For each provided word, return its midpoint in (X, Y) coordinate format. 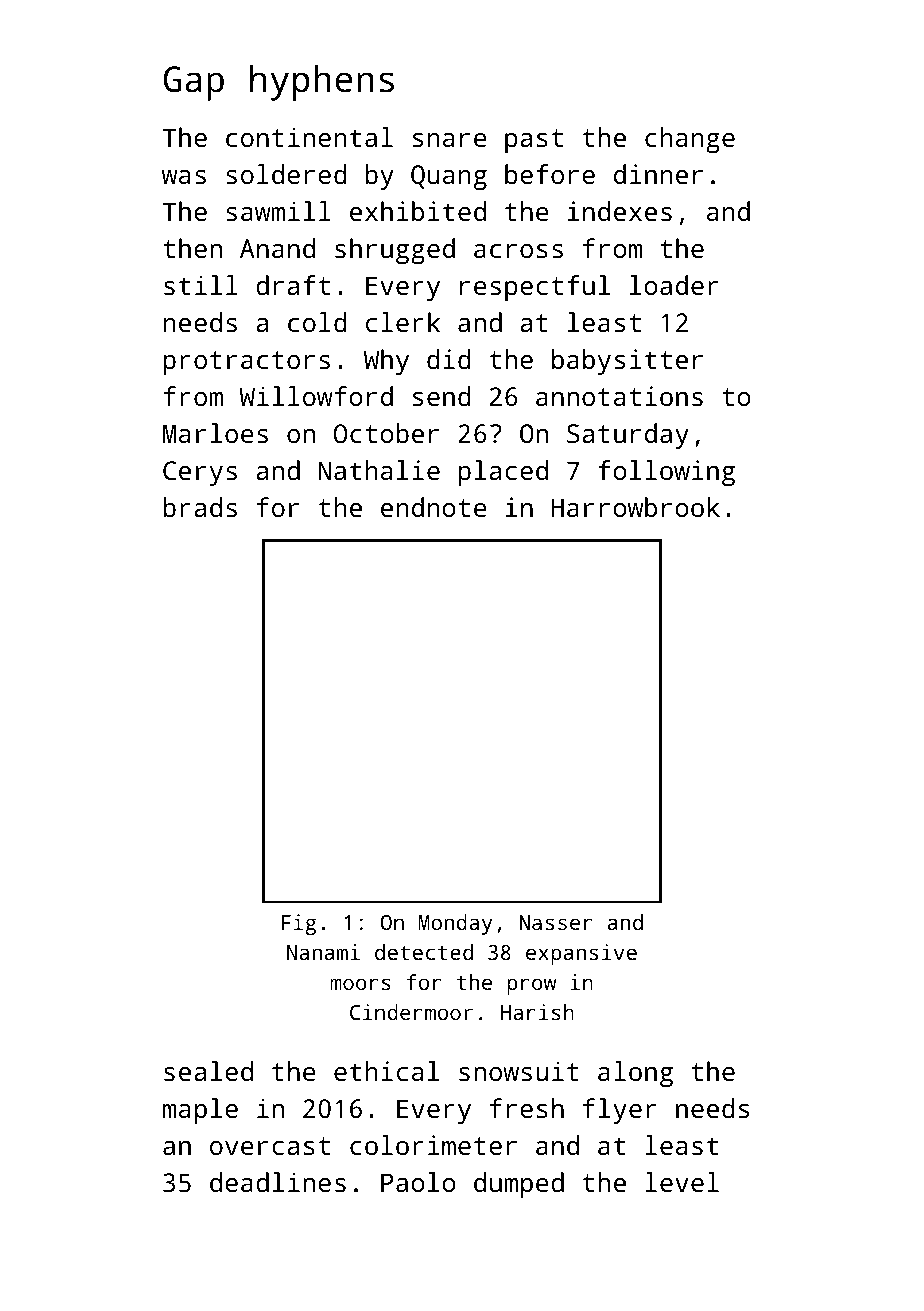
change (690, 140)
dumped (519, 1185)
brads (200, 507)
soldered (286, 174)
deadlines (278, 1182)
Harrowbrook (635, 507)
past (534, 141)
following (666, 473)
